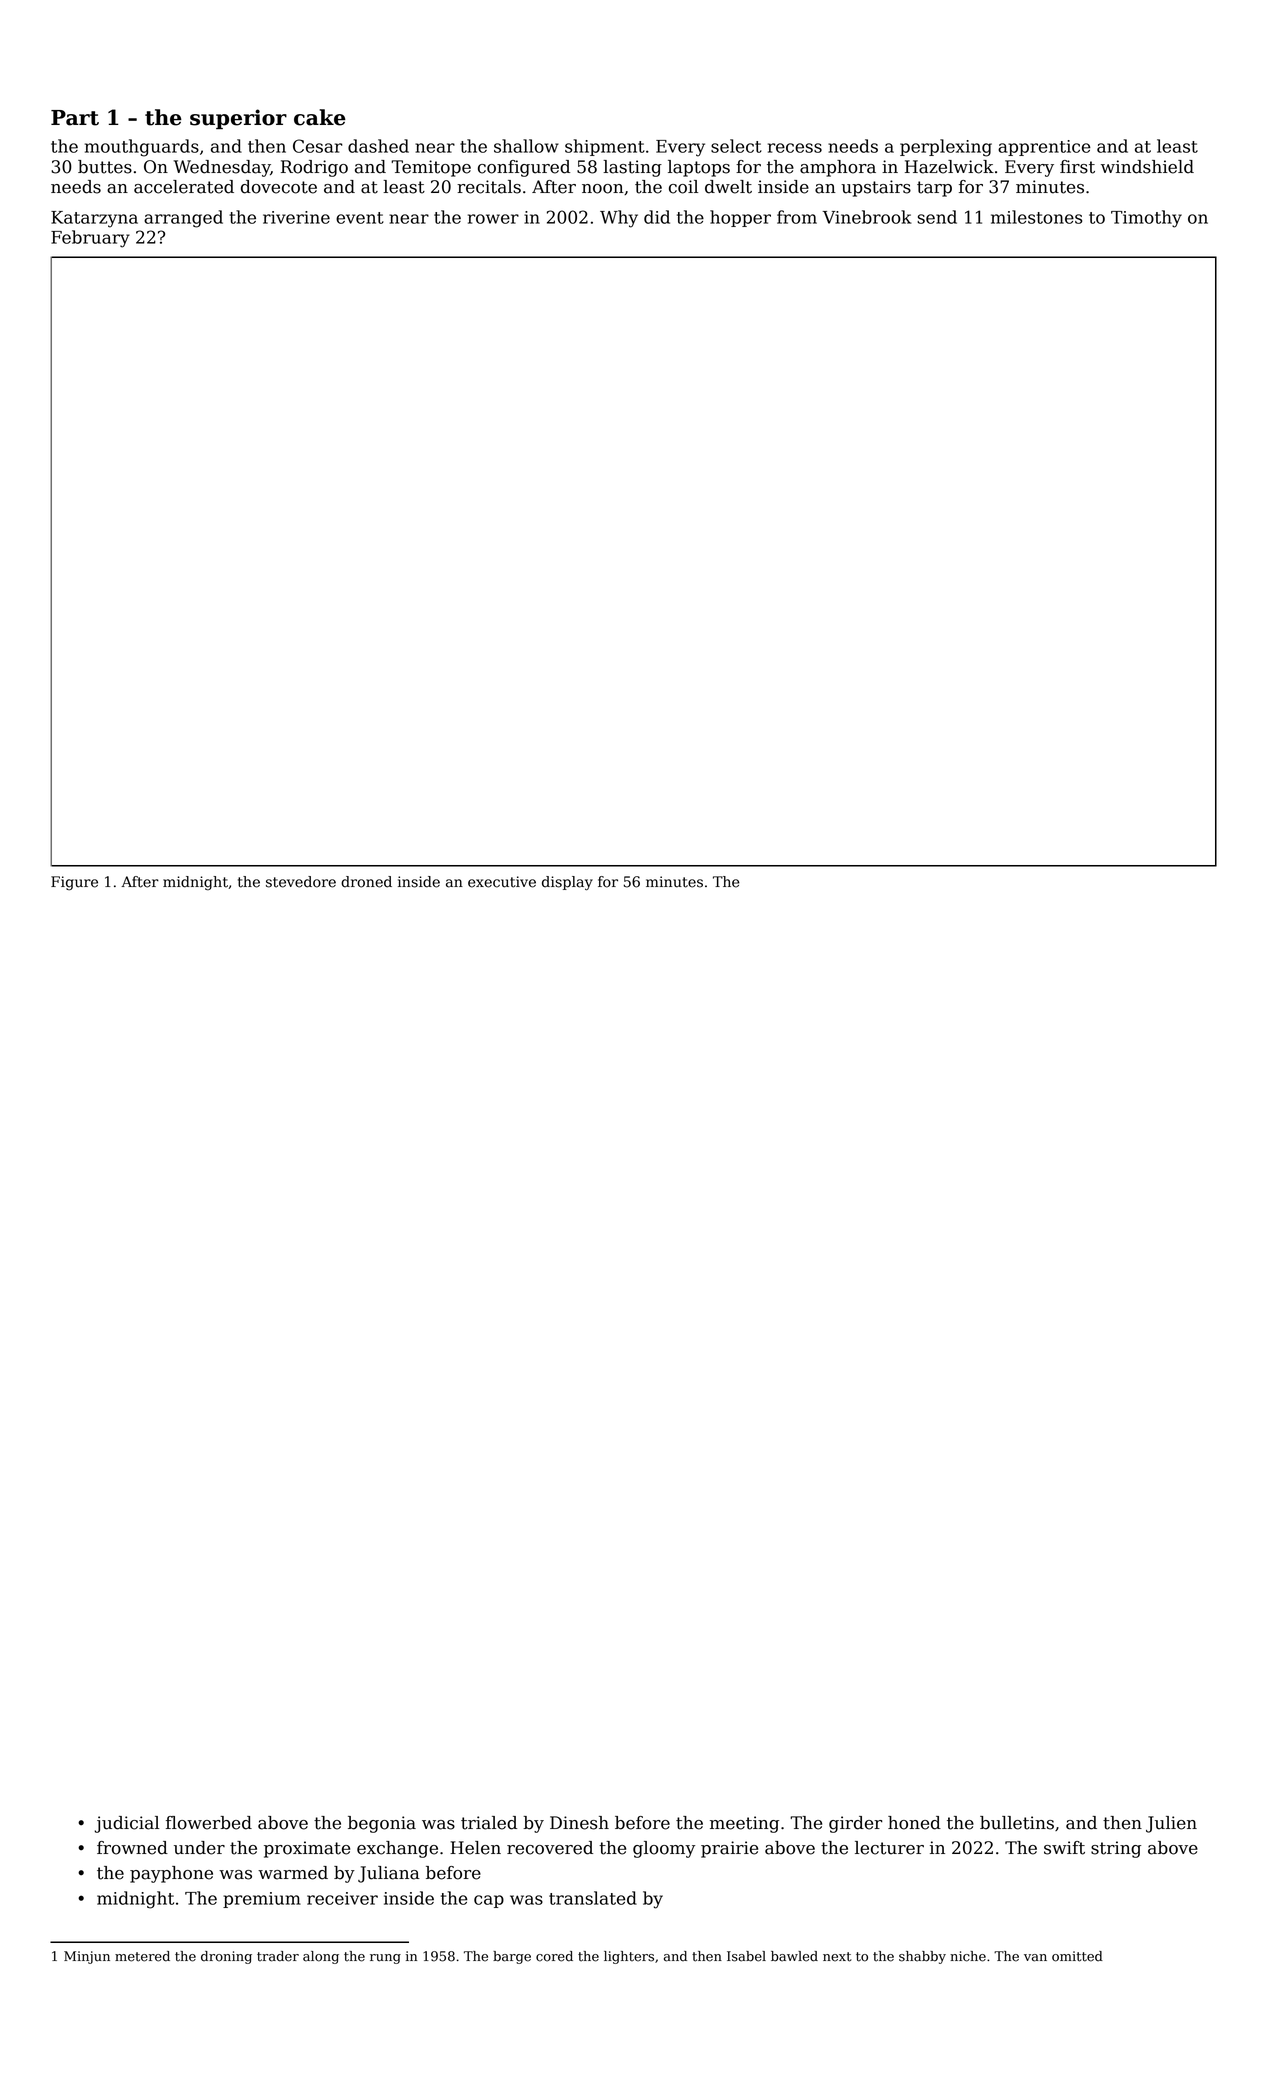  What do you see at coordinates (75, 118) in the page?
I see `Part` at bounding box center [75, 118].
